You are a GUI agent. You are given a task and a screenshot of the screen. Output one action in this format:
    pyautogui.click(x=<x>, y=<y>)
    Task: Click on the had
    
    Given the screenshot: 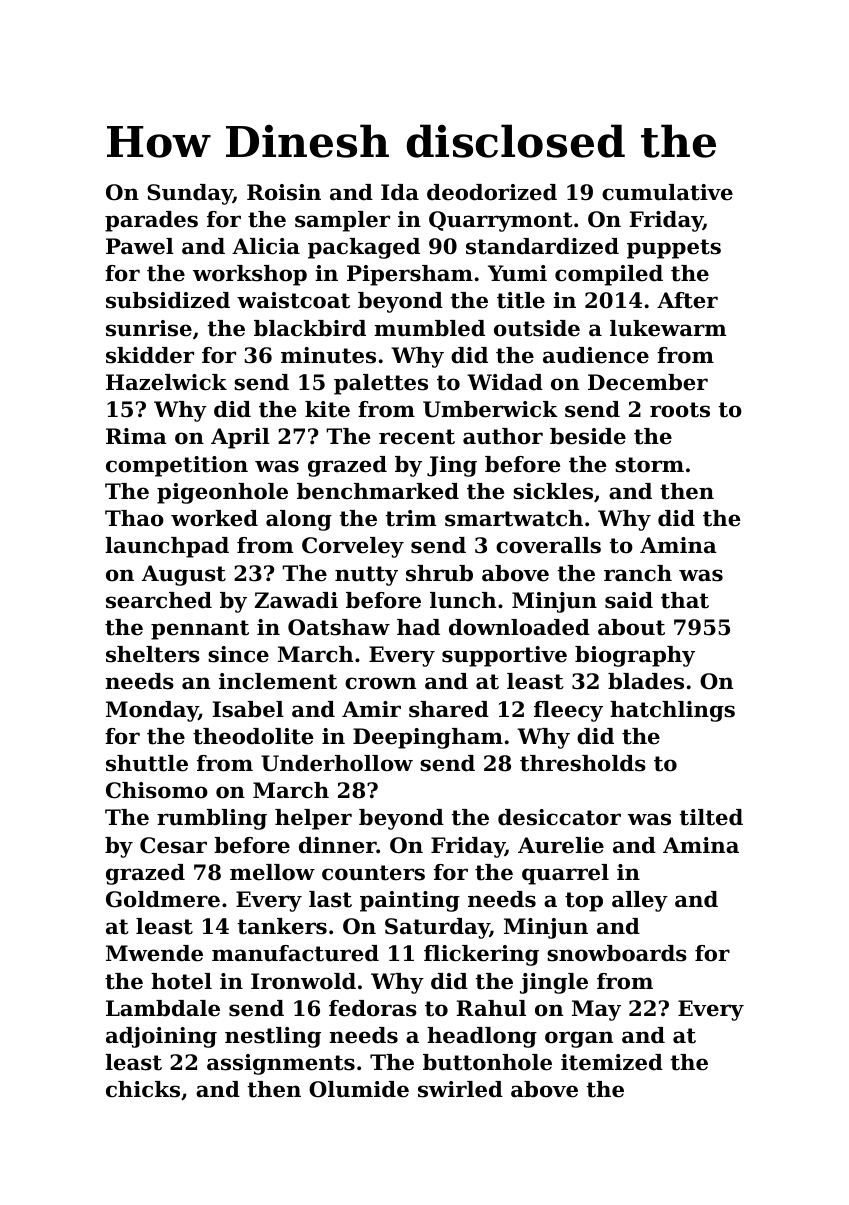 What is the action you would take?
    pyautogui.click(x=418, y=627)
